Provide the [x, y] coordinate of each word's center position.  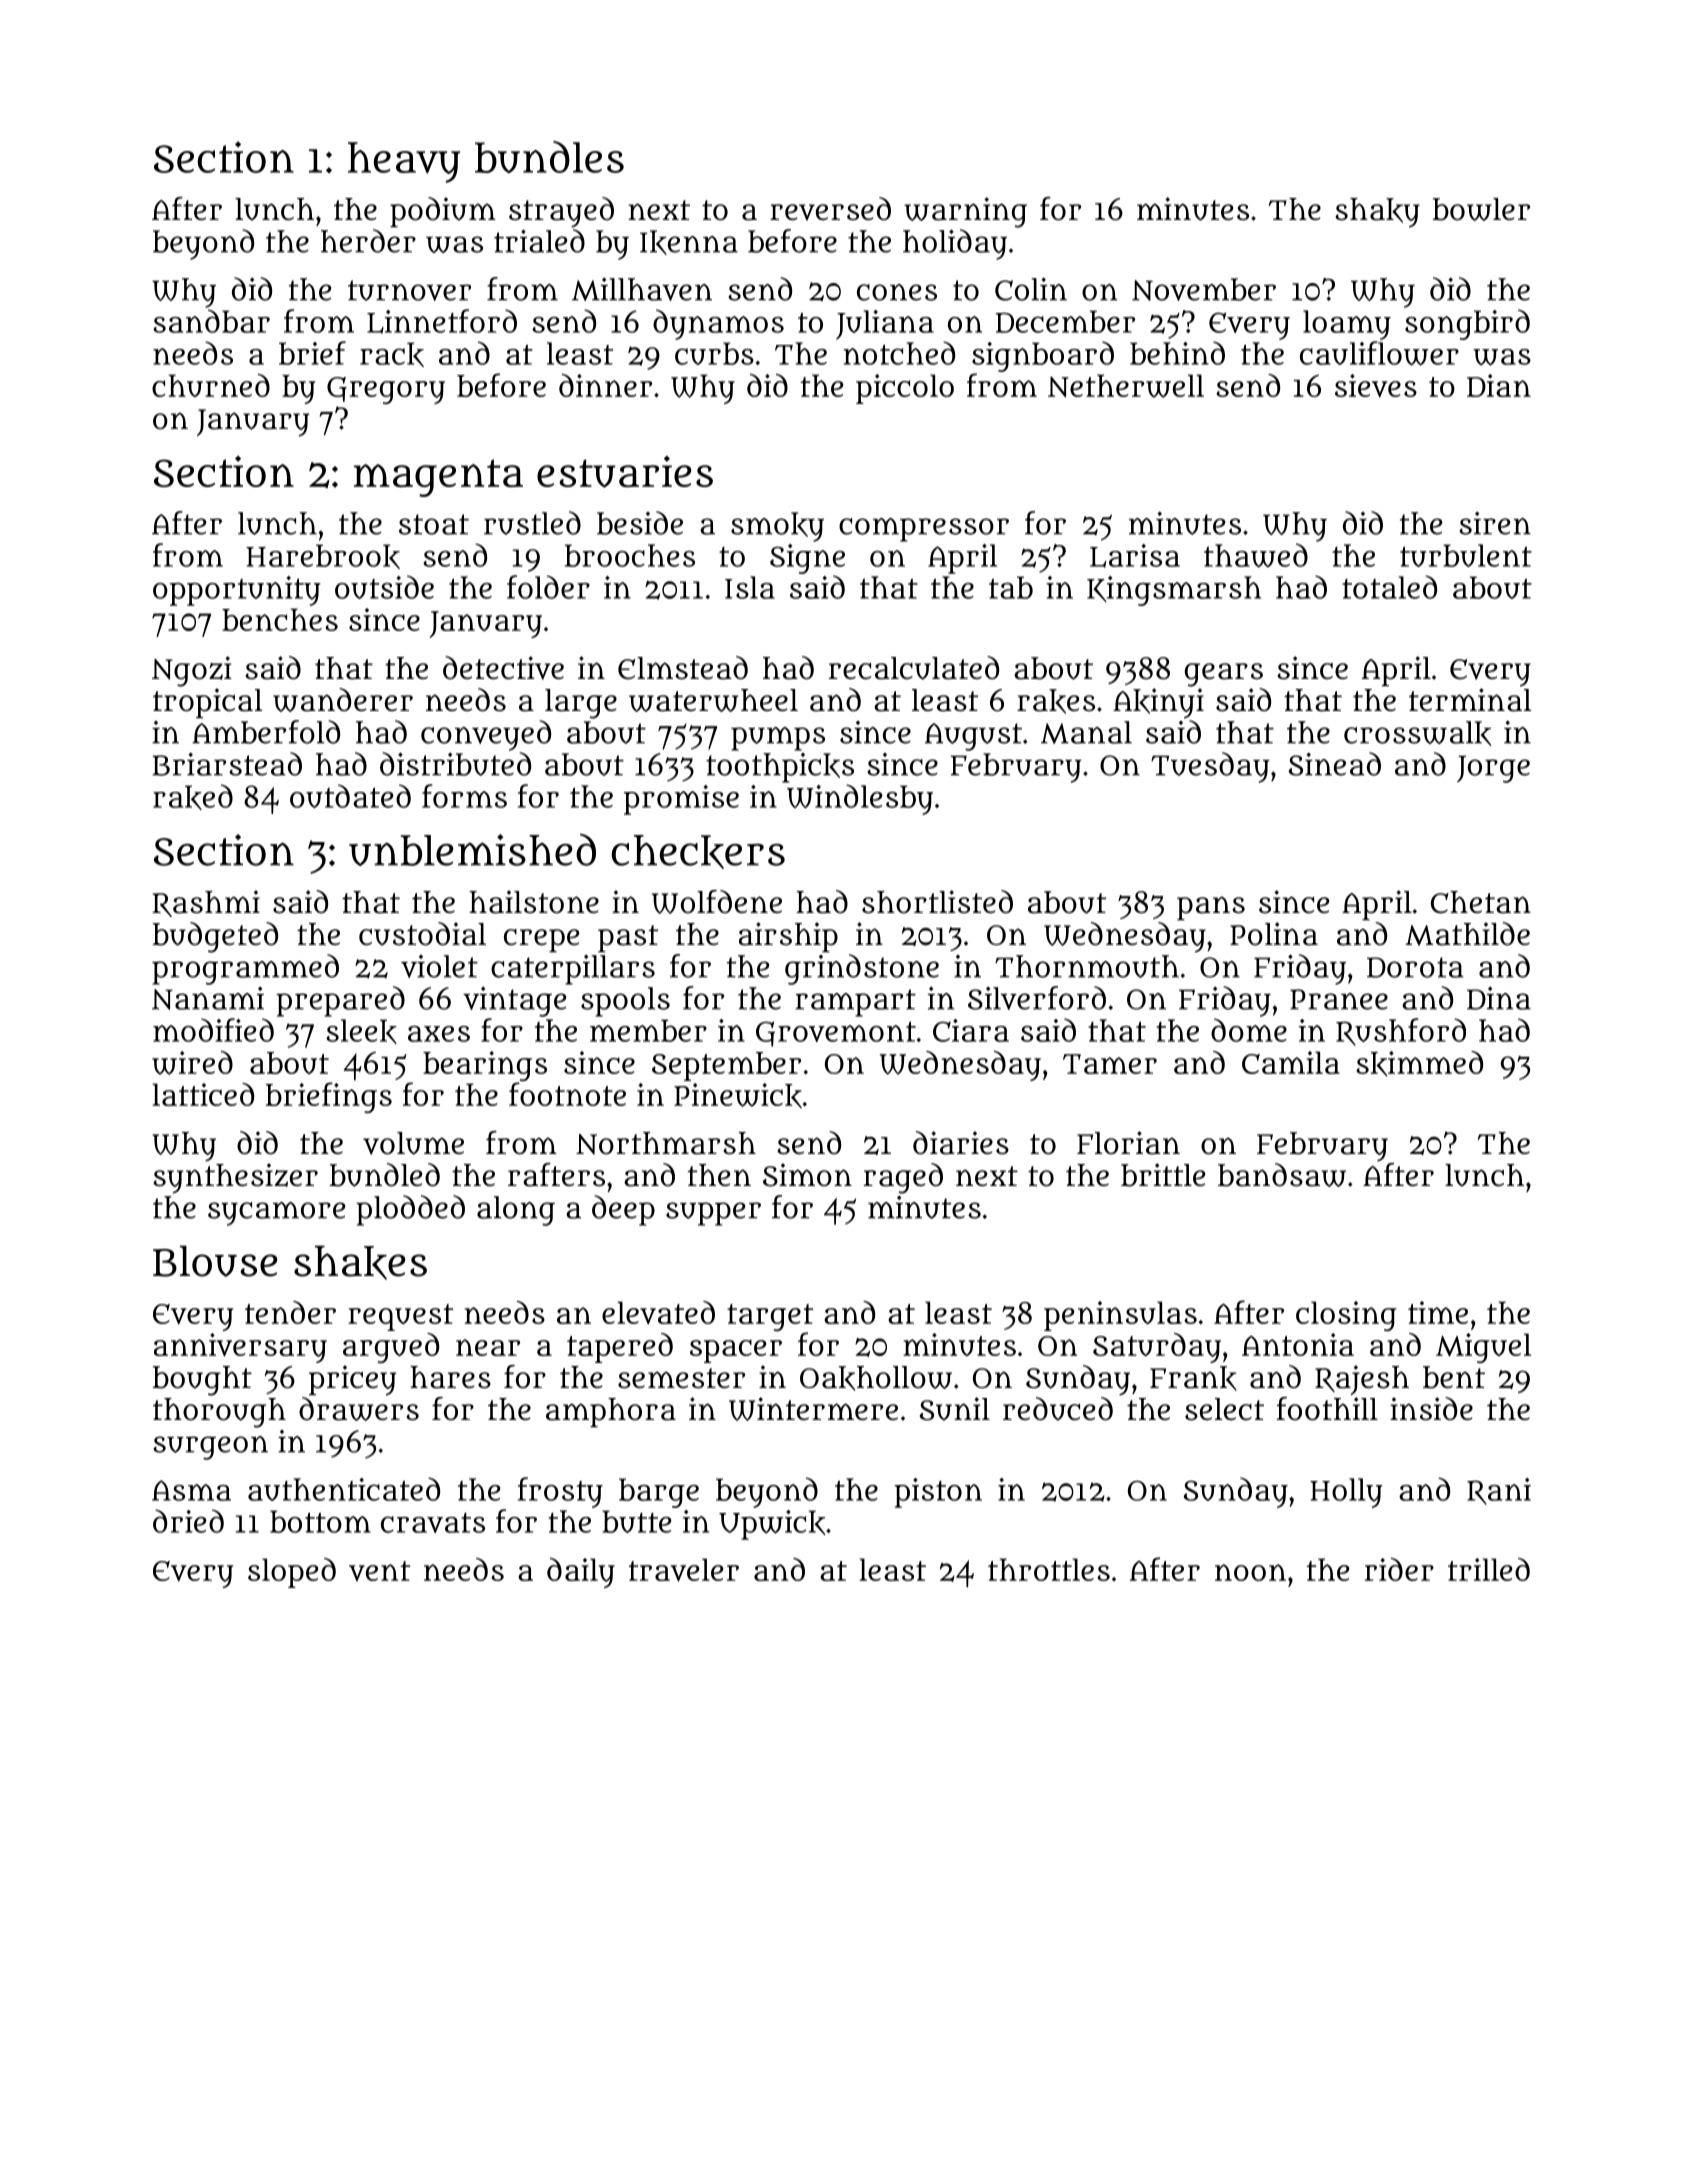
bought [202, 1381]
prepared [340, 1001]
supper [713, 1214]
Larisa [1135, 556]
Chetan [1481, 902]
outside [384, 587]
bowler [1481, 209]
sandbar [211, 321]
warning [965, 212]
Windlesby [860, 799]
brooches [630, 555]
